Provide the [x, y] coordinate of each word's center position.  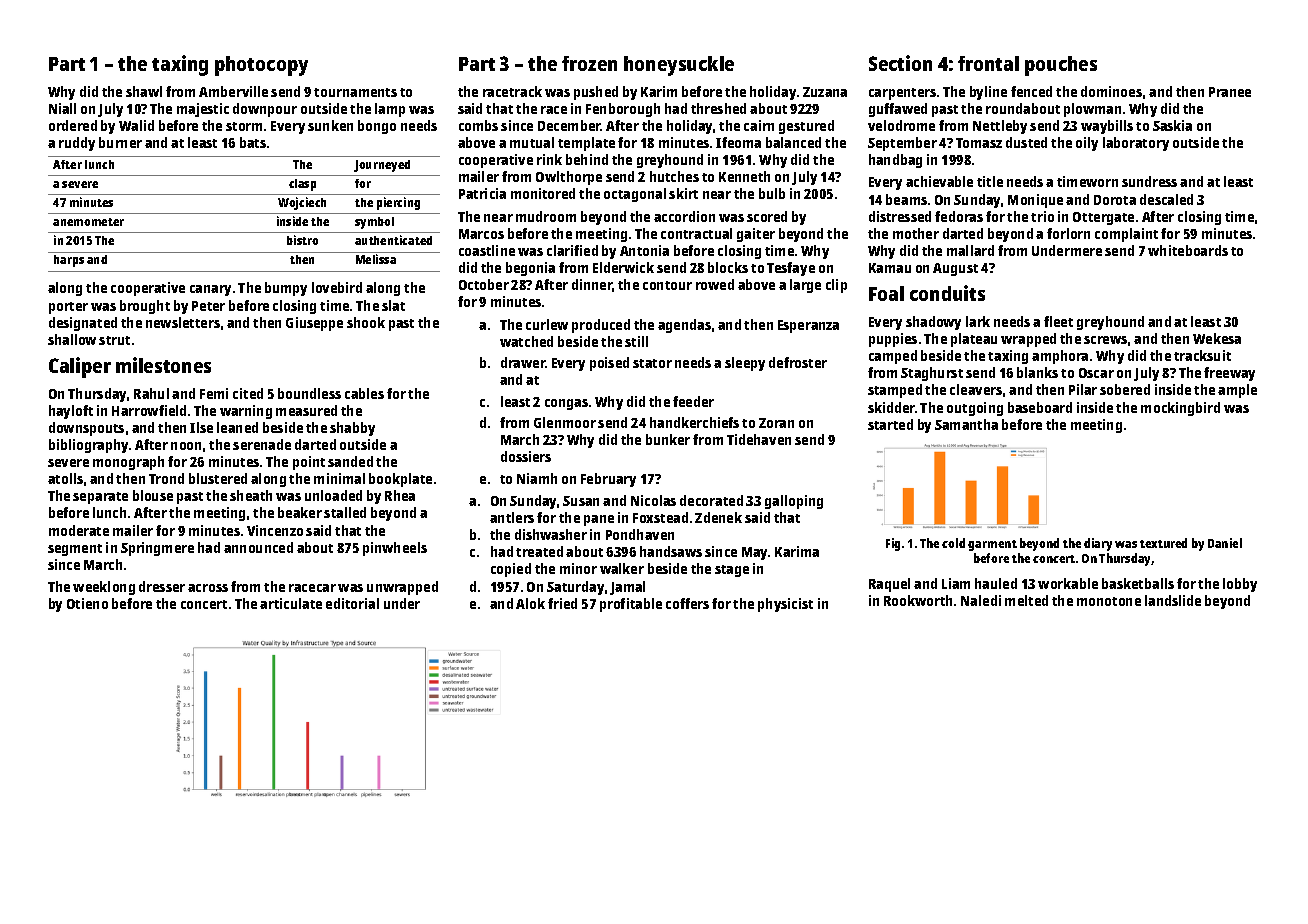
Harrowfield [149, 410]
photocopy [261, 66]
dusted [1026, 142]
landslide [1173, 600]
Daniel [1225, 543]
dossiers [526, 456]
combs [478, 125]
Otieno [87, 603]
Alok [530, 603]
